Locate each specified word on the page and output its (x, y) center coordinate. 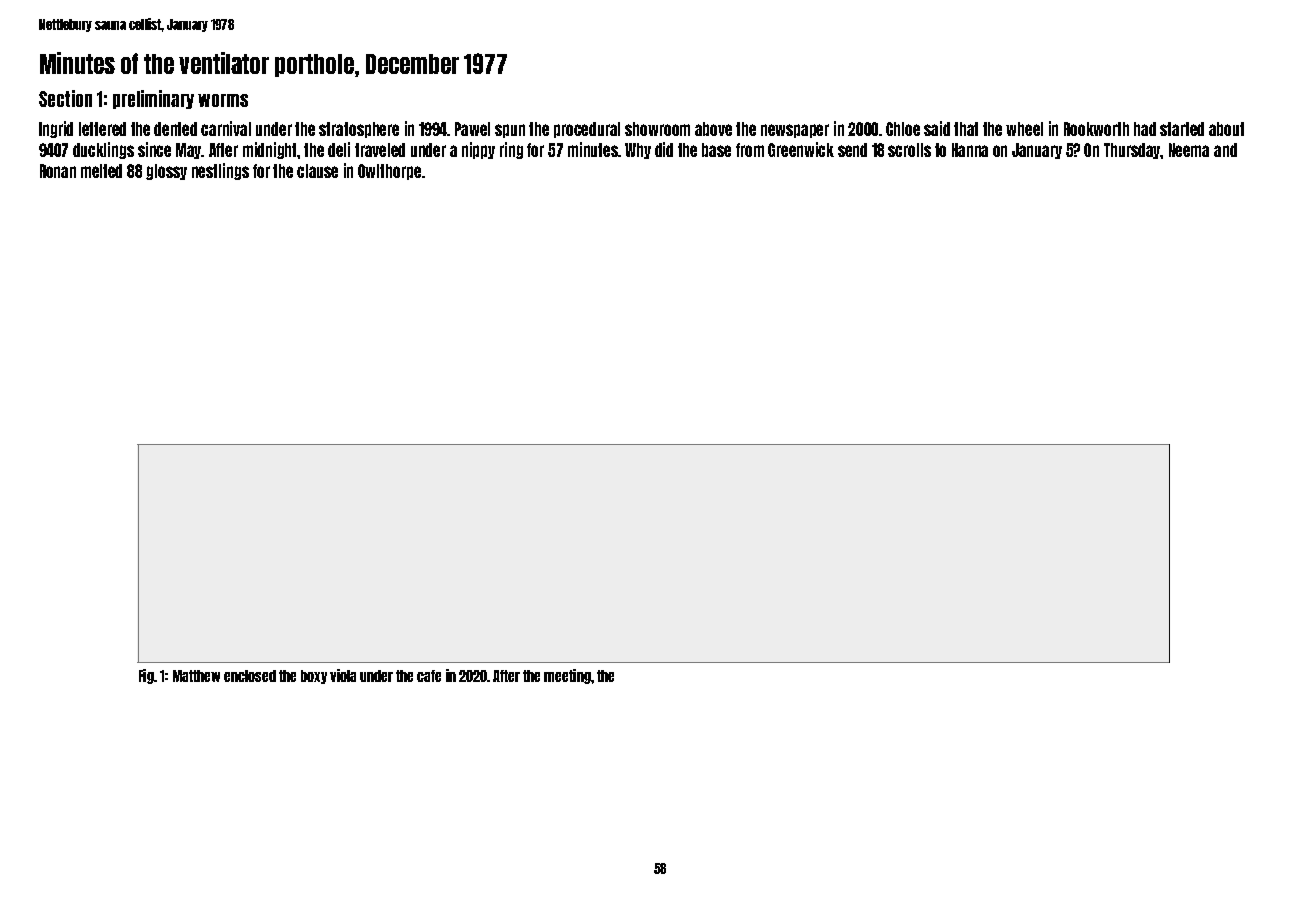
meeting (567, 676)
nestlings (220, 171)
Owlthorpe (389, 172)
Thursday (1132, 151)
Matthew (196, 676)
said (937, 128)
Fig (146, 676)
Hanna (970, 150)
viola (343, 675)
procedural (587, 130)
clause (317, 171)
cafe (429, 676)
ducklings (103, 150)
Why (638, 151)
